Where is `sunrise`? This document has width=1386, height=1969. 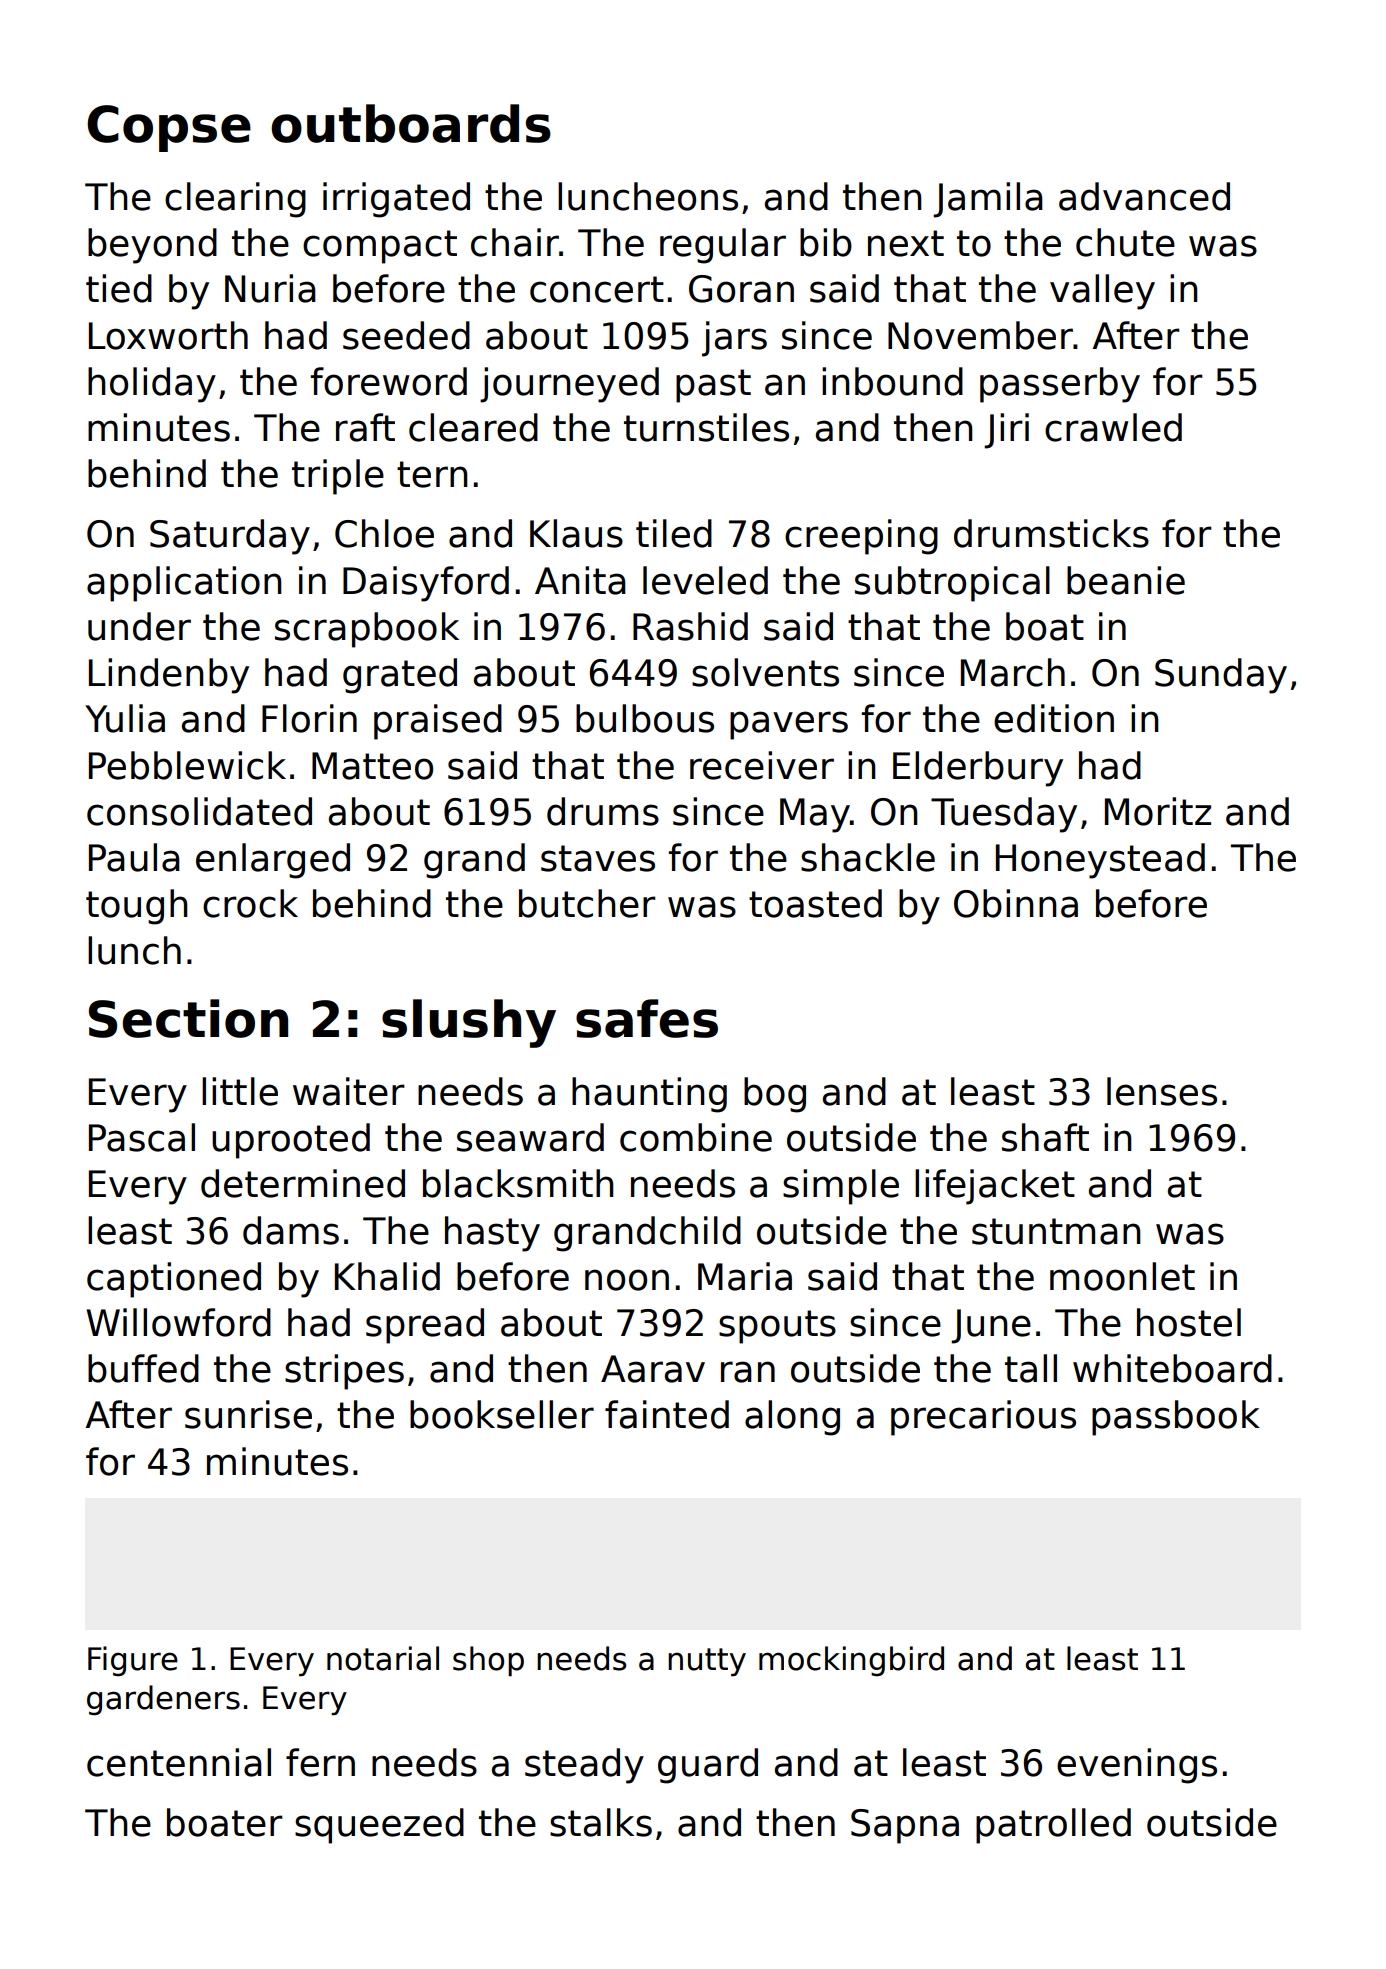
sunrise is located at coordinates (248, 1414).
